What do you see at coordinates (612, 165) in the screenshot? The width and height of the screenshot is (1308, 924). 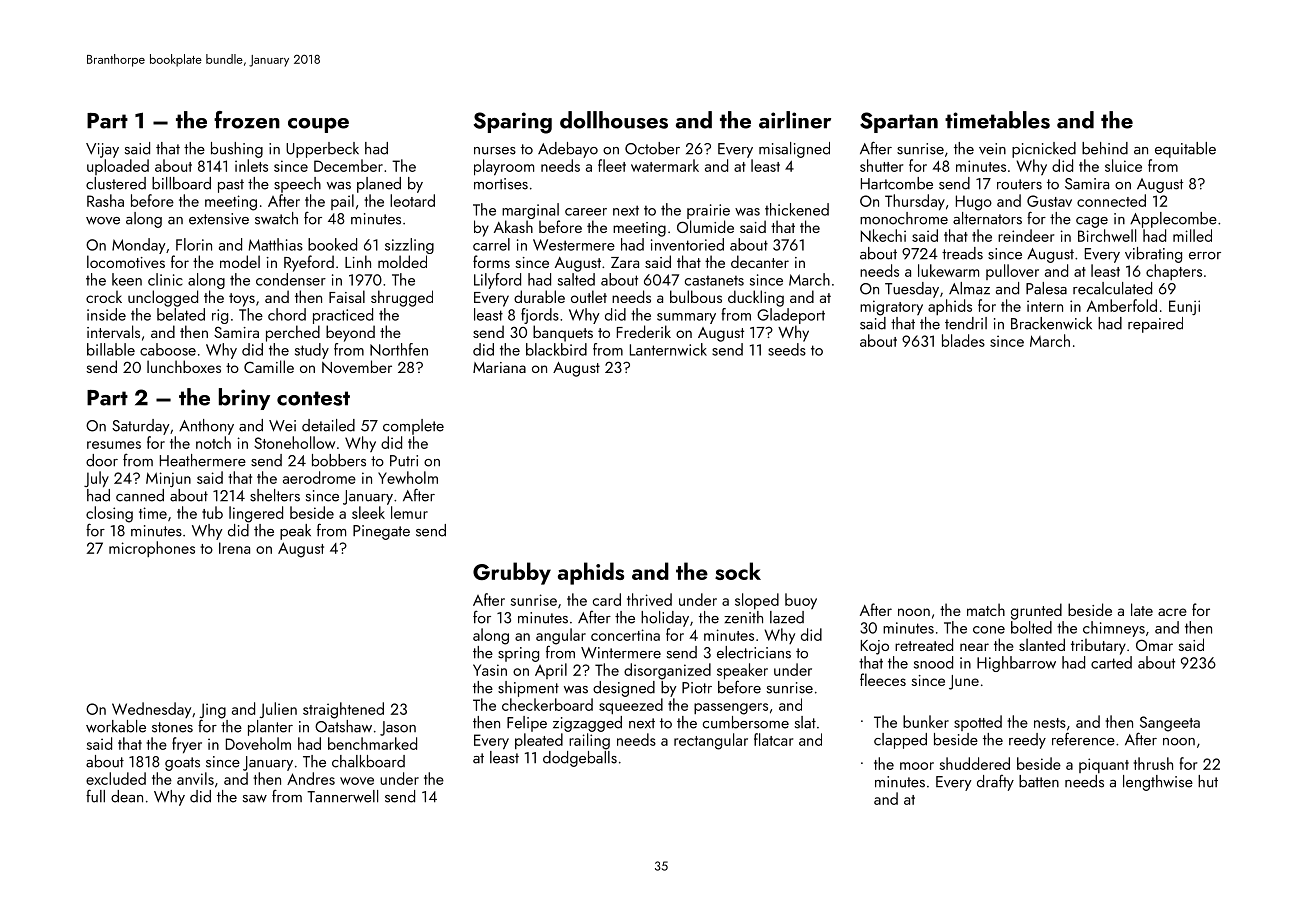 I see `fleet` at bounding box center [612, 165].
